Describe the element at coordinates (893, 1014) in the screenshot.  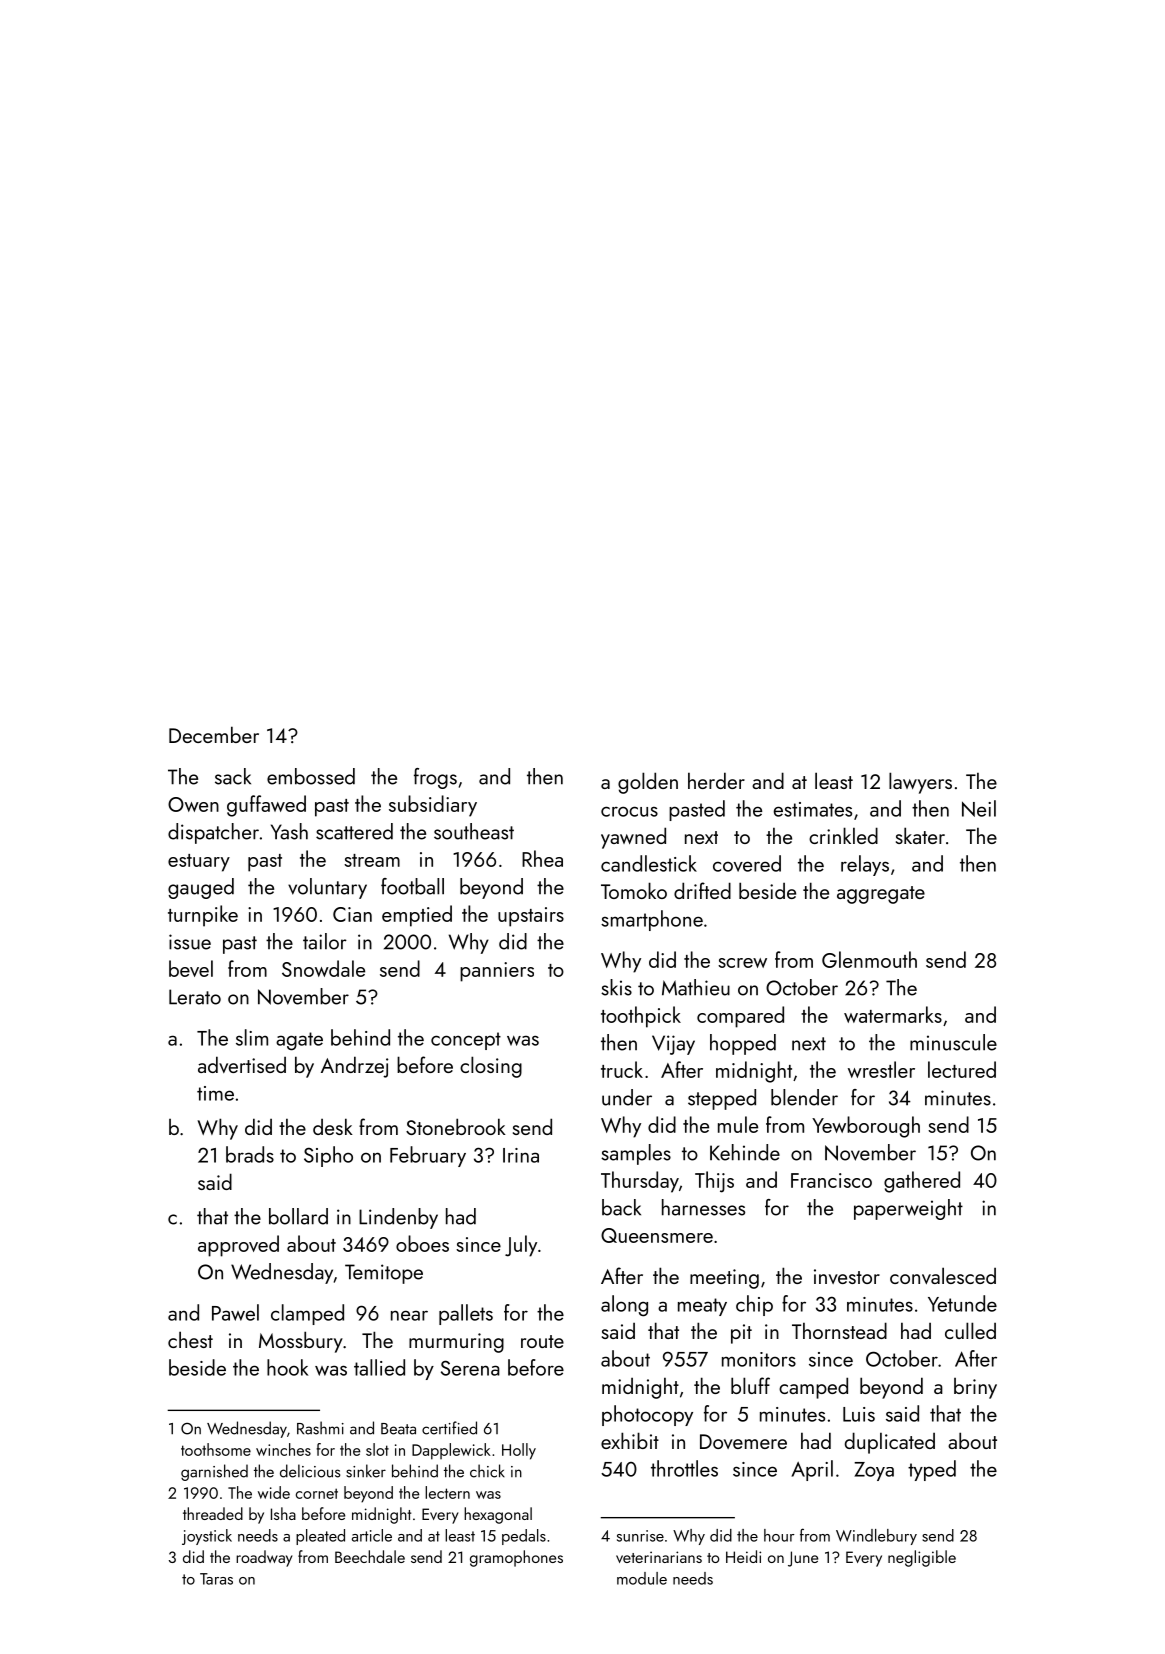
I see `watermarks` at that location.
